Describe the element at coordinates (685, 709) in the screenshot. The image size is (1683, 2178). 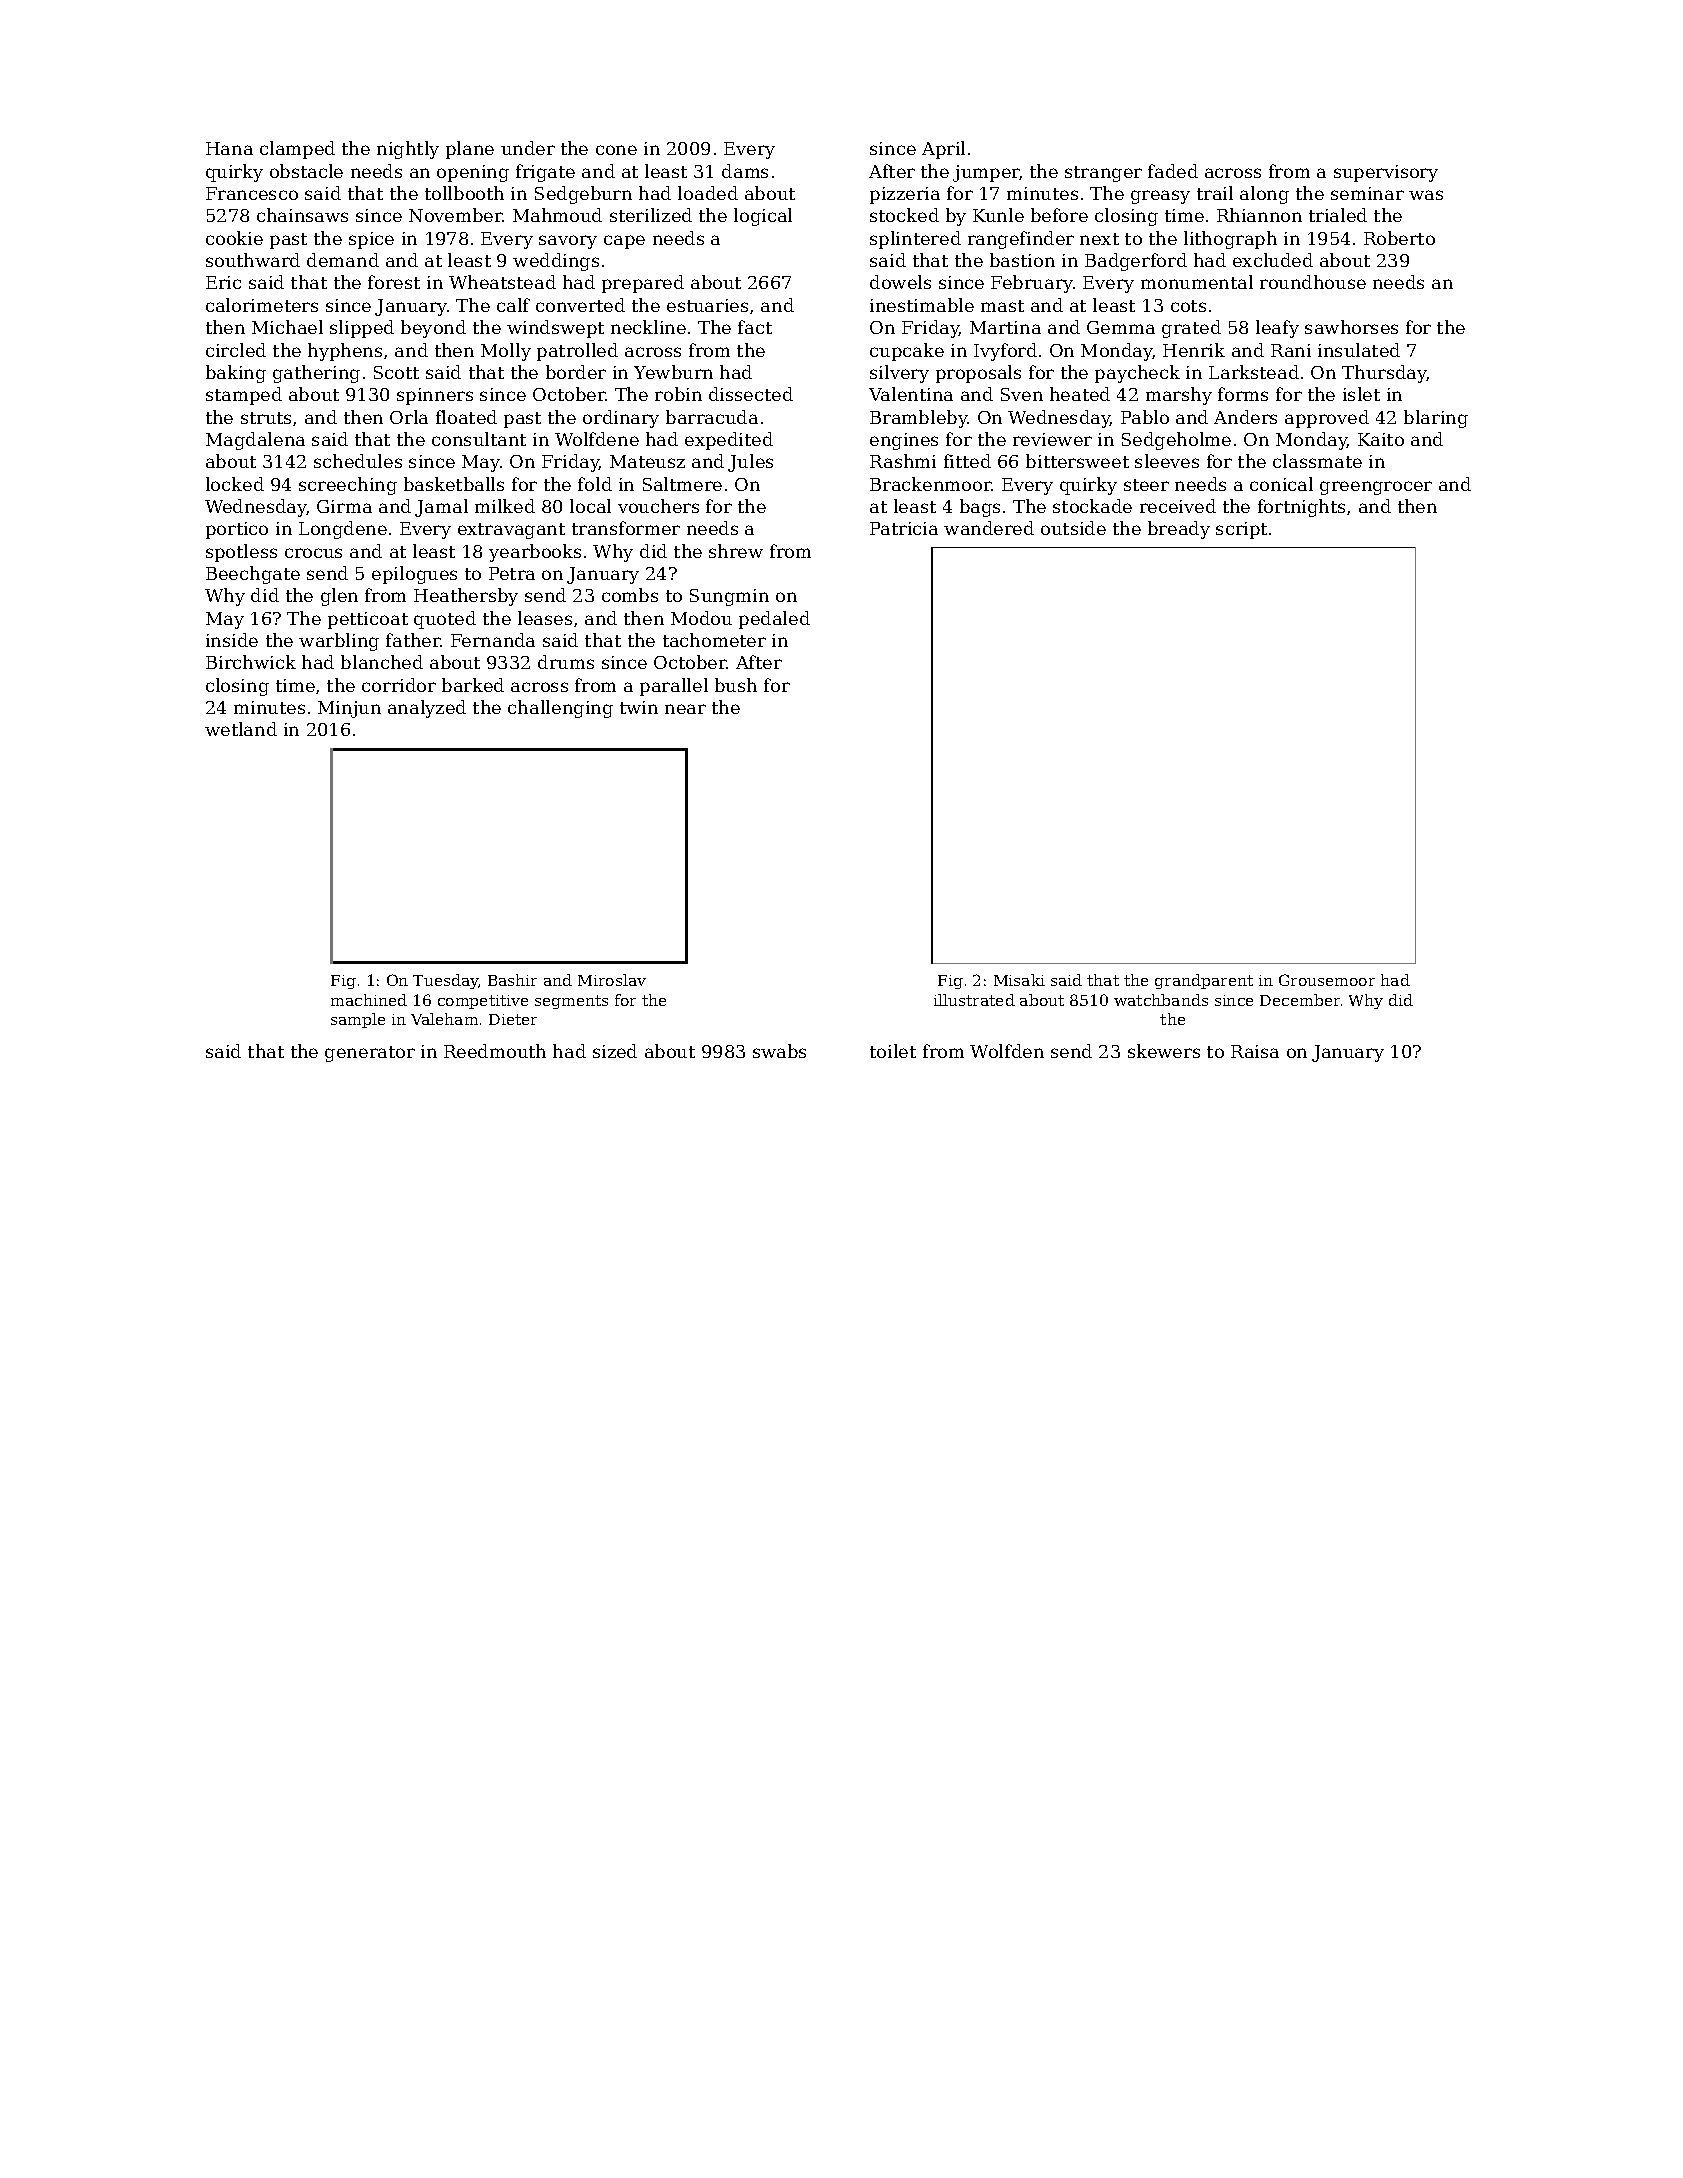
I see `near` at that location.
